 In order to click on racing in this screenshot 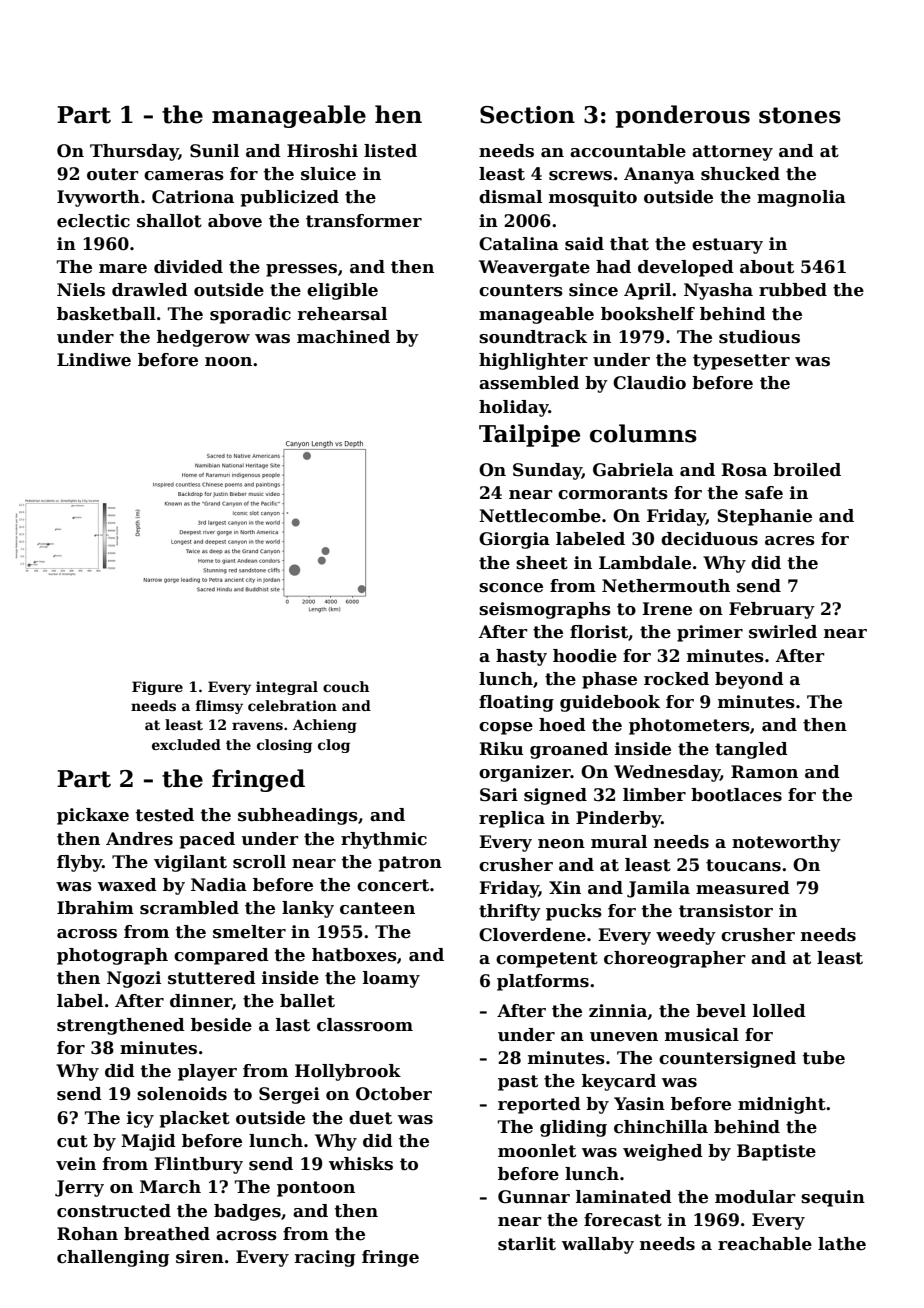, I will do `click(325, 1258)`.
